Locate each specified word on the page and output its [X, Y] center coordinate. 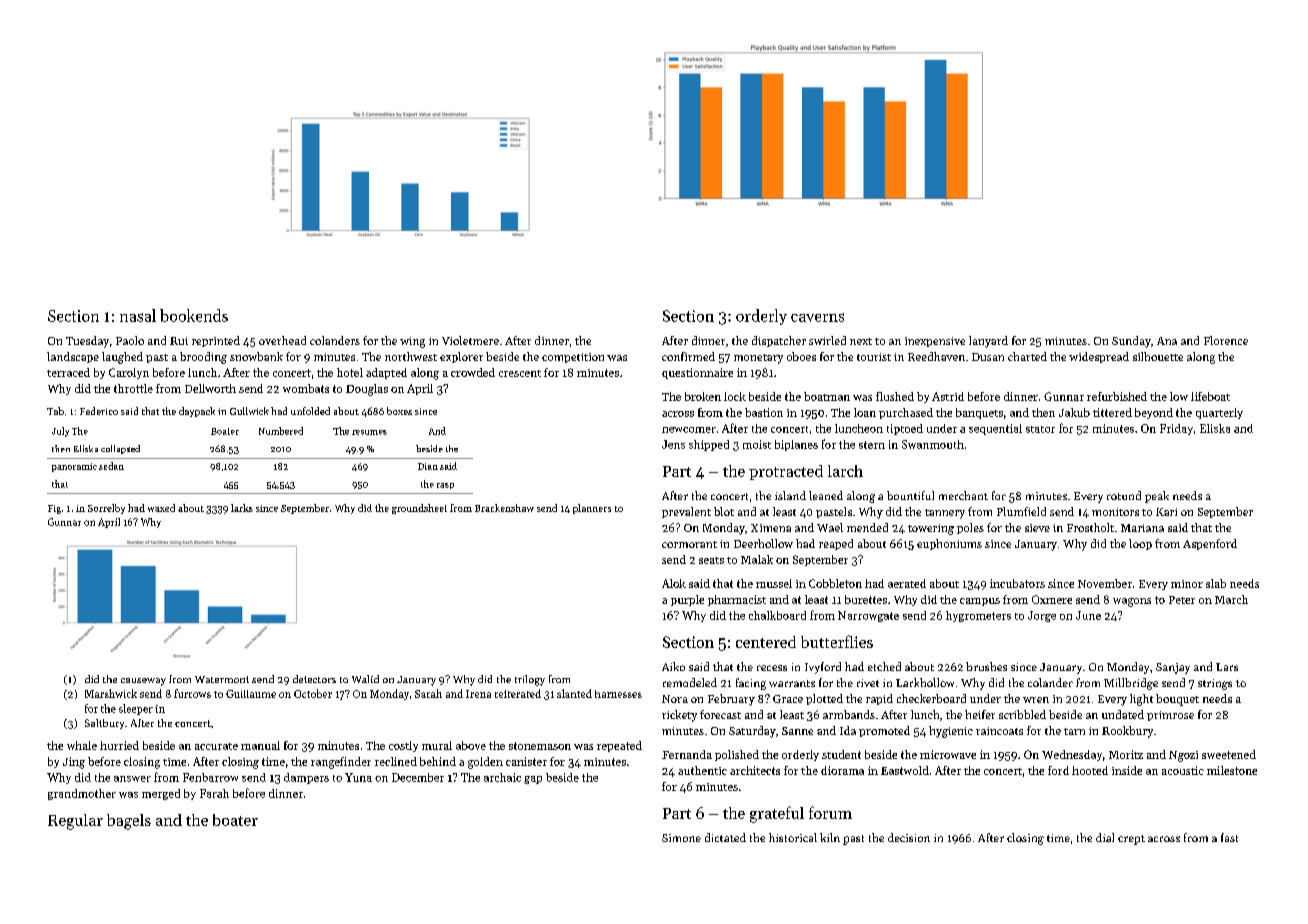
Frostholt [1090, 527]
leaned [826, 495]
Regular [75, 822]
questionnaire [697, 373]
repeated [619, 746]
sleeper [136, 709]
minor [1187, 584]
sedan [111, 466]
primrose [1170, 716]
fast [1229, 837]
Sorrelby [106, 509]
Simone [681, 838]
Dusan [988, 357]
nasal [138, 315]
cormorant [689, 544]
